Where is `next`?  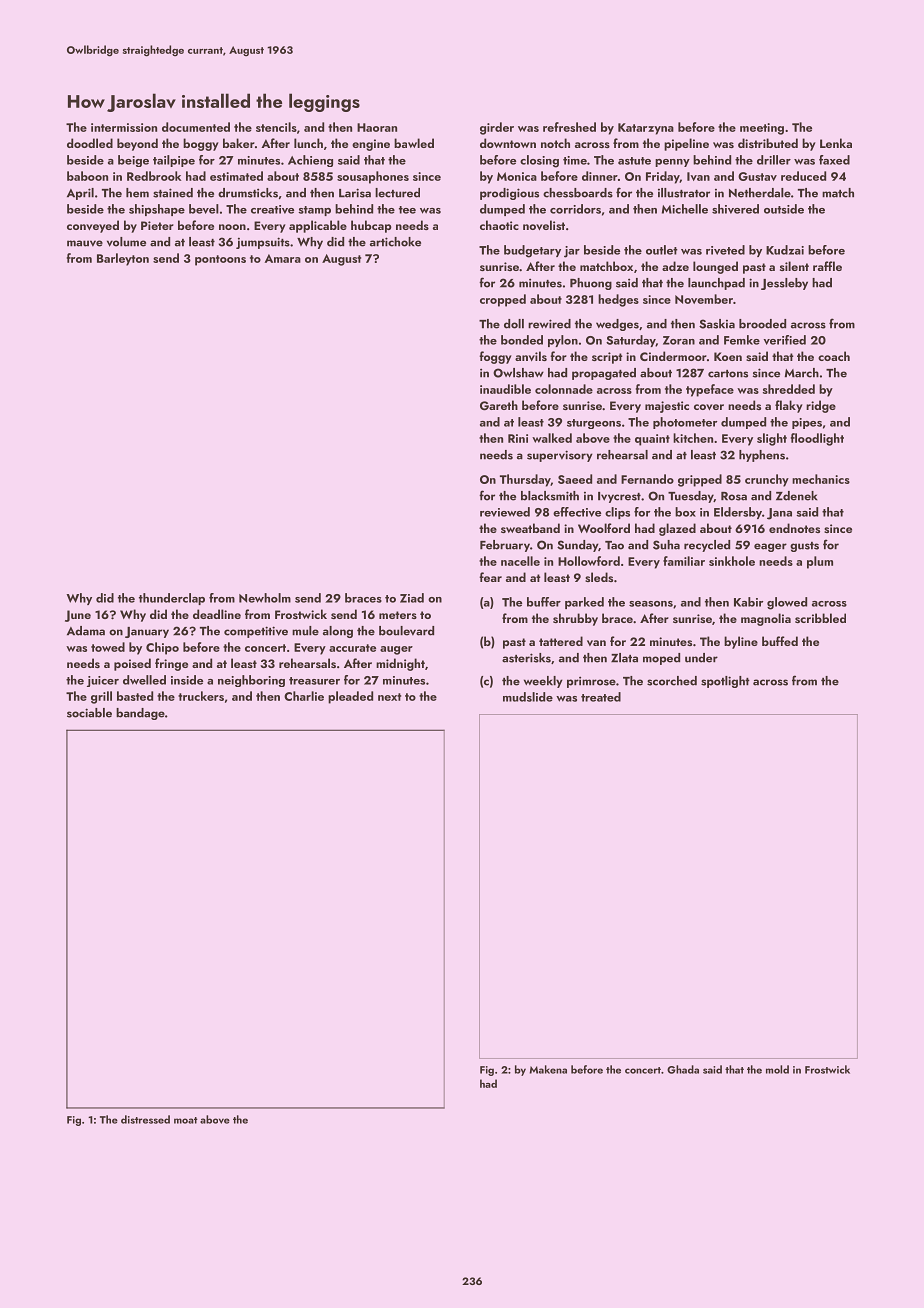 next is located at coordinates (389, 697).
